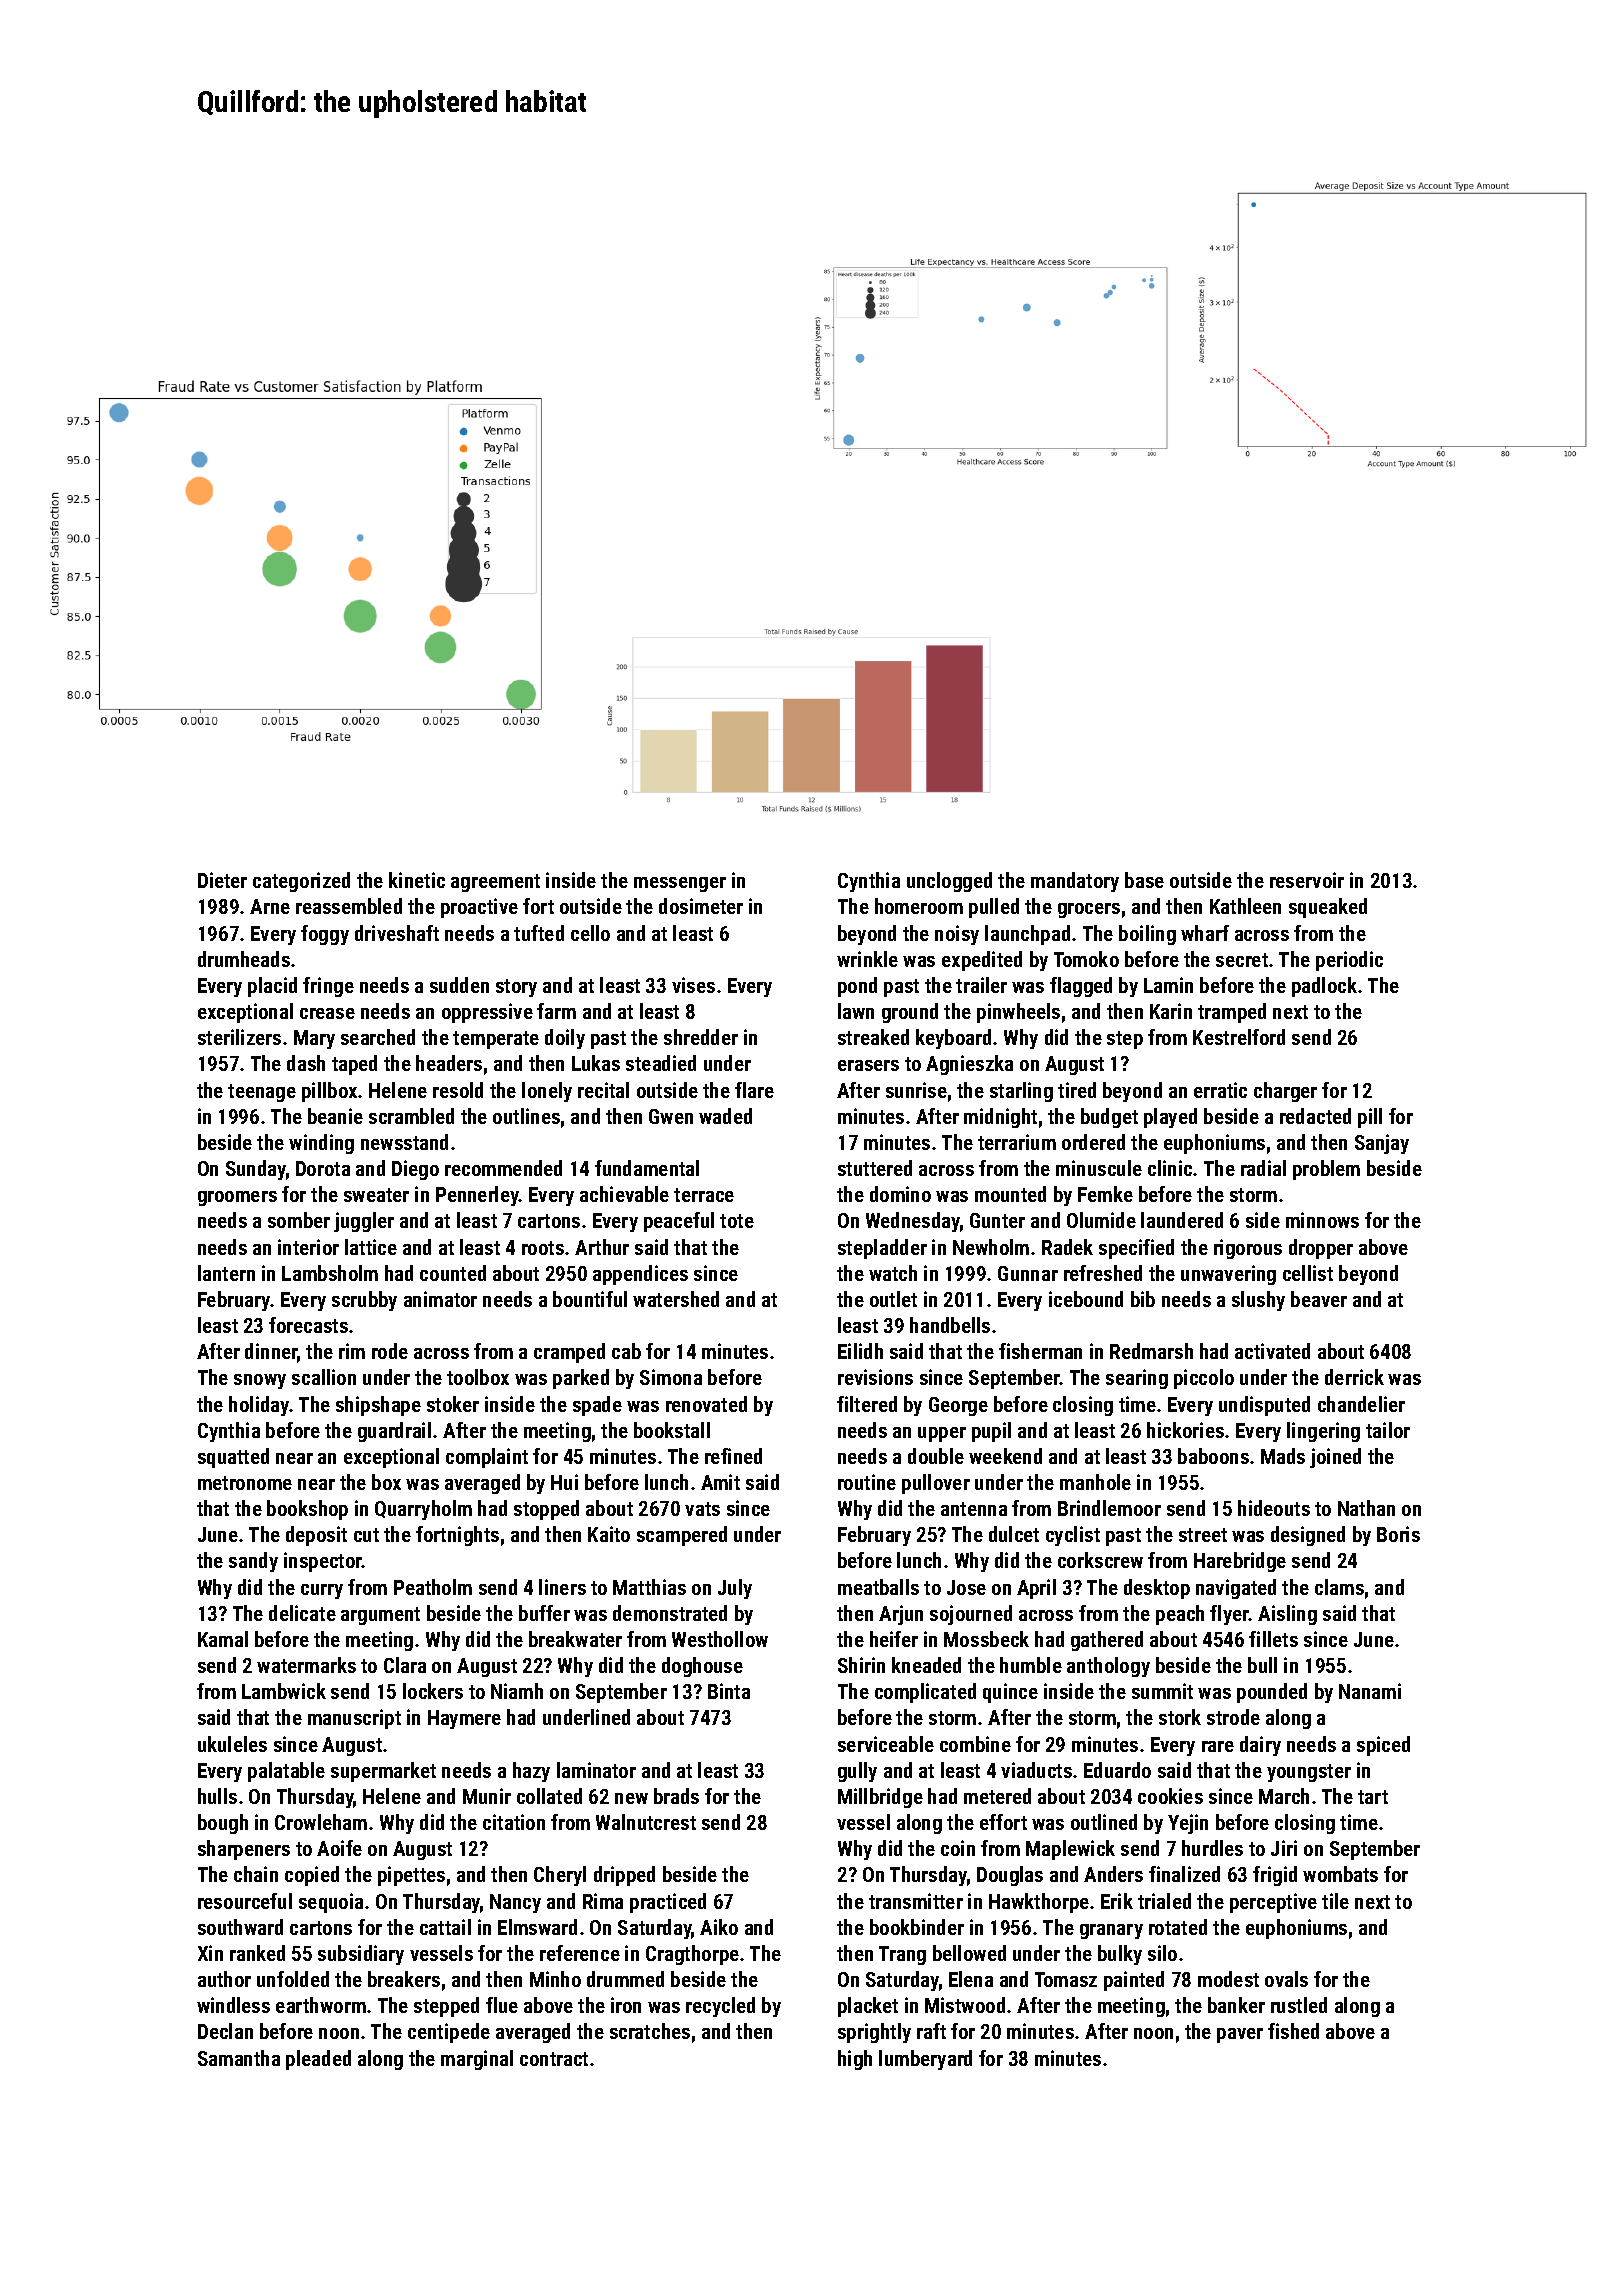 This screenshot has height=2292, width=1620. I want to click on erasers, so click(868, 1065).
